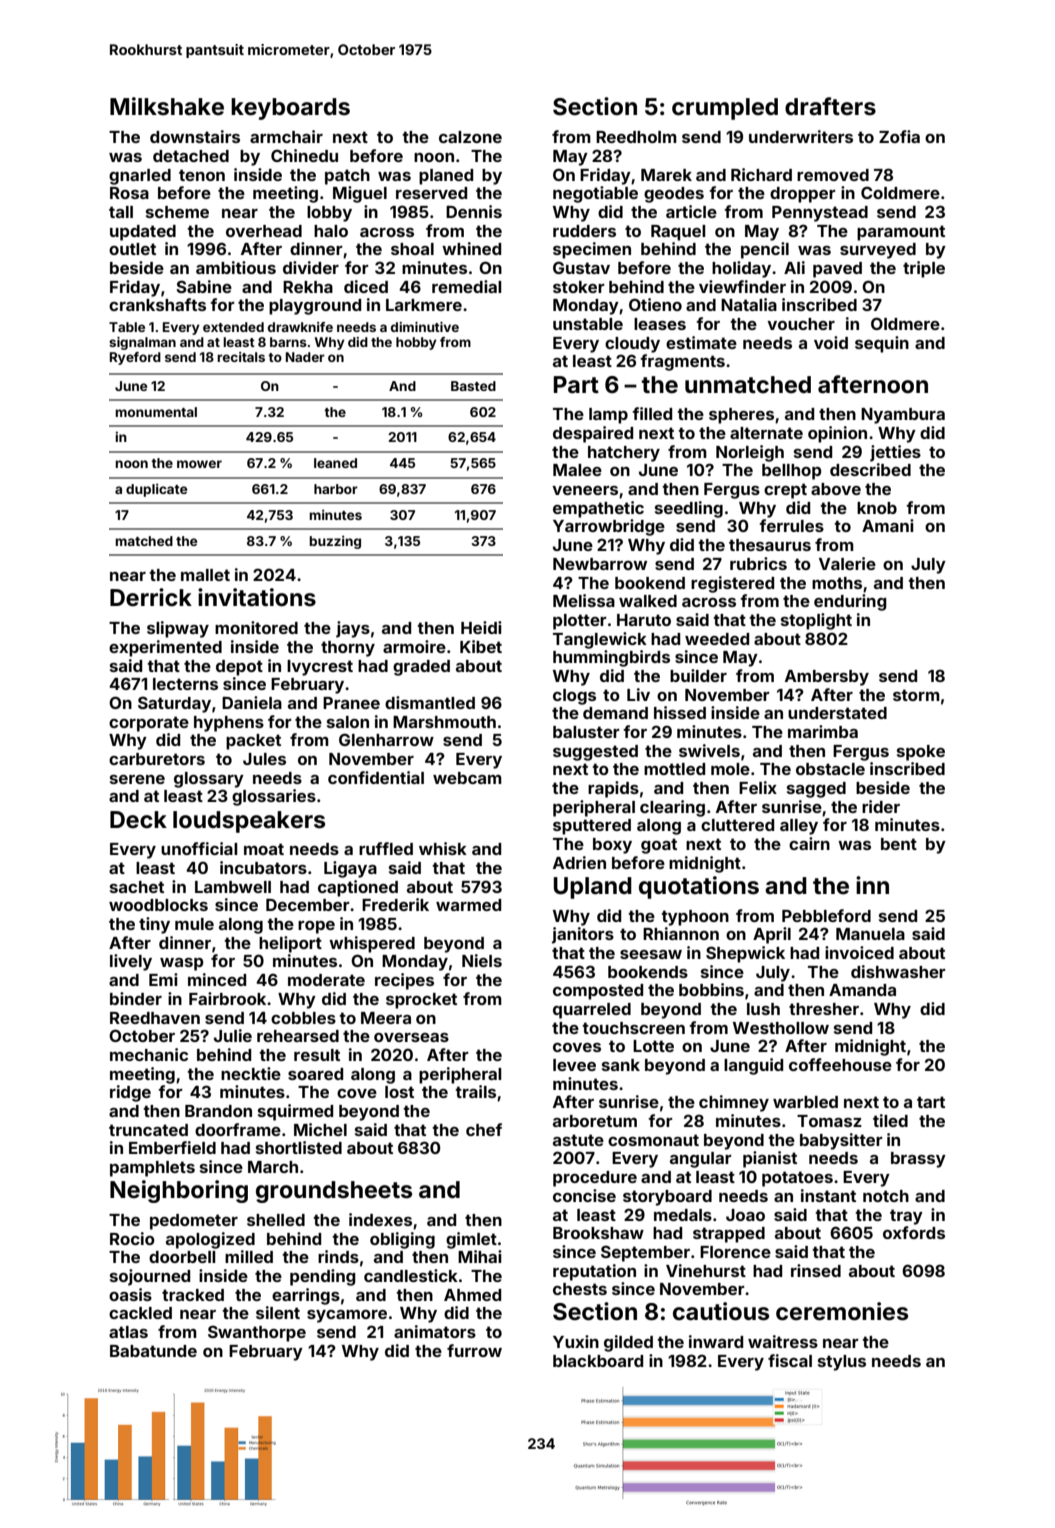 This screenshot has width=1055, height=1528. Describe the element at coordinates (842, 1311) in the screenshot. I see `ceremonies` at that location.
